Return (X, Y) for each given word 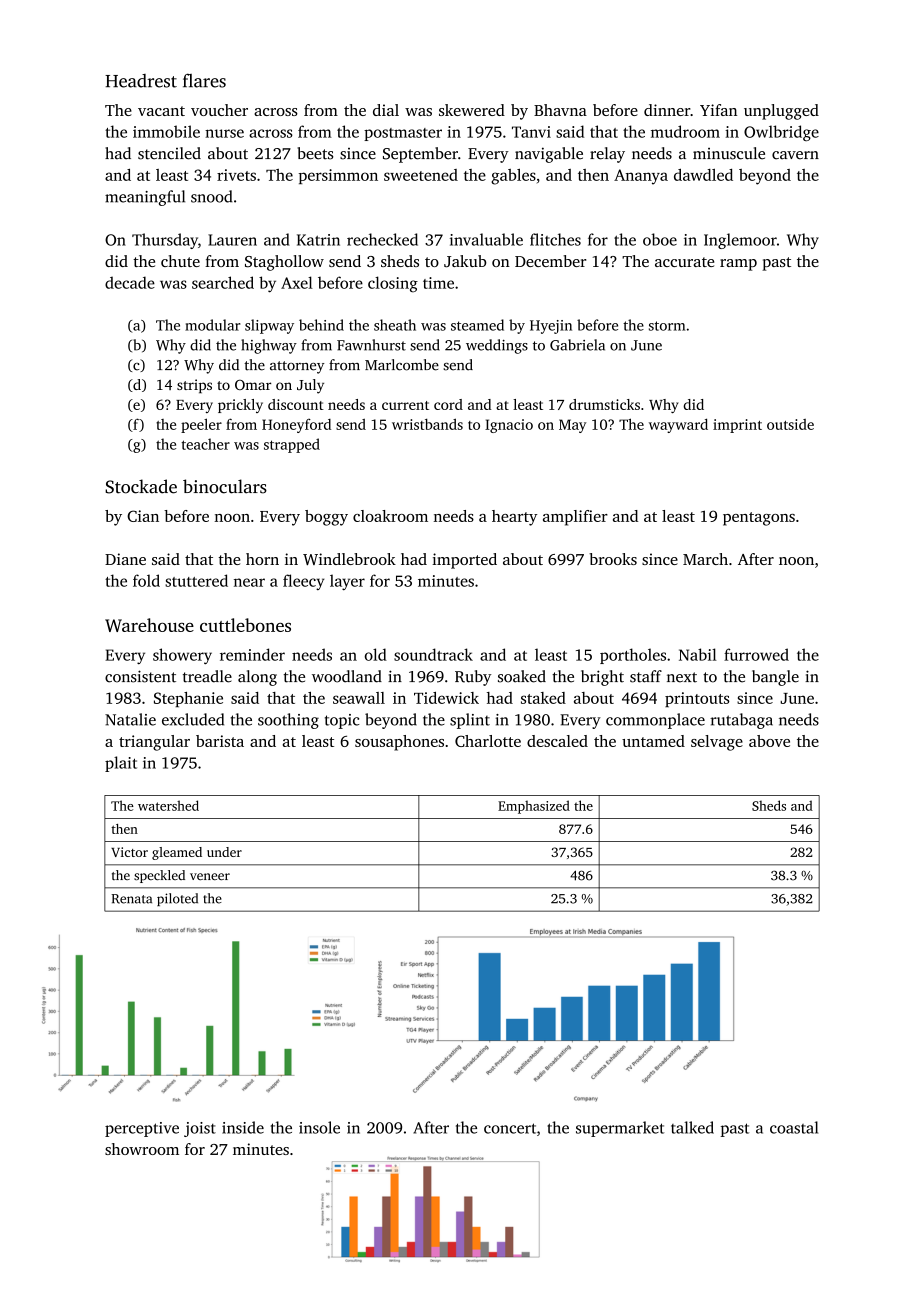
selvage (717, 743)
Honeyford (296, 426)
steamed (477, 325)
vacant (161, 111)
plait (121, 764)
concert (510, 1128)
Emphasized (534, 807)
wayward (678, 425)
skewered (472, 110)
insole (319, 1127)
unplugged (781, 112)
